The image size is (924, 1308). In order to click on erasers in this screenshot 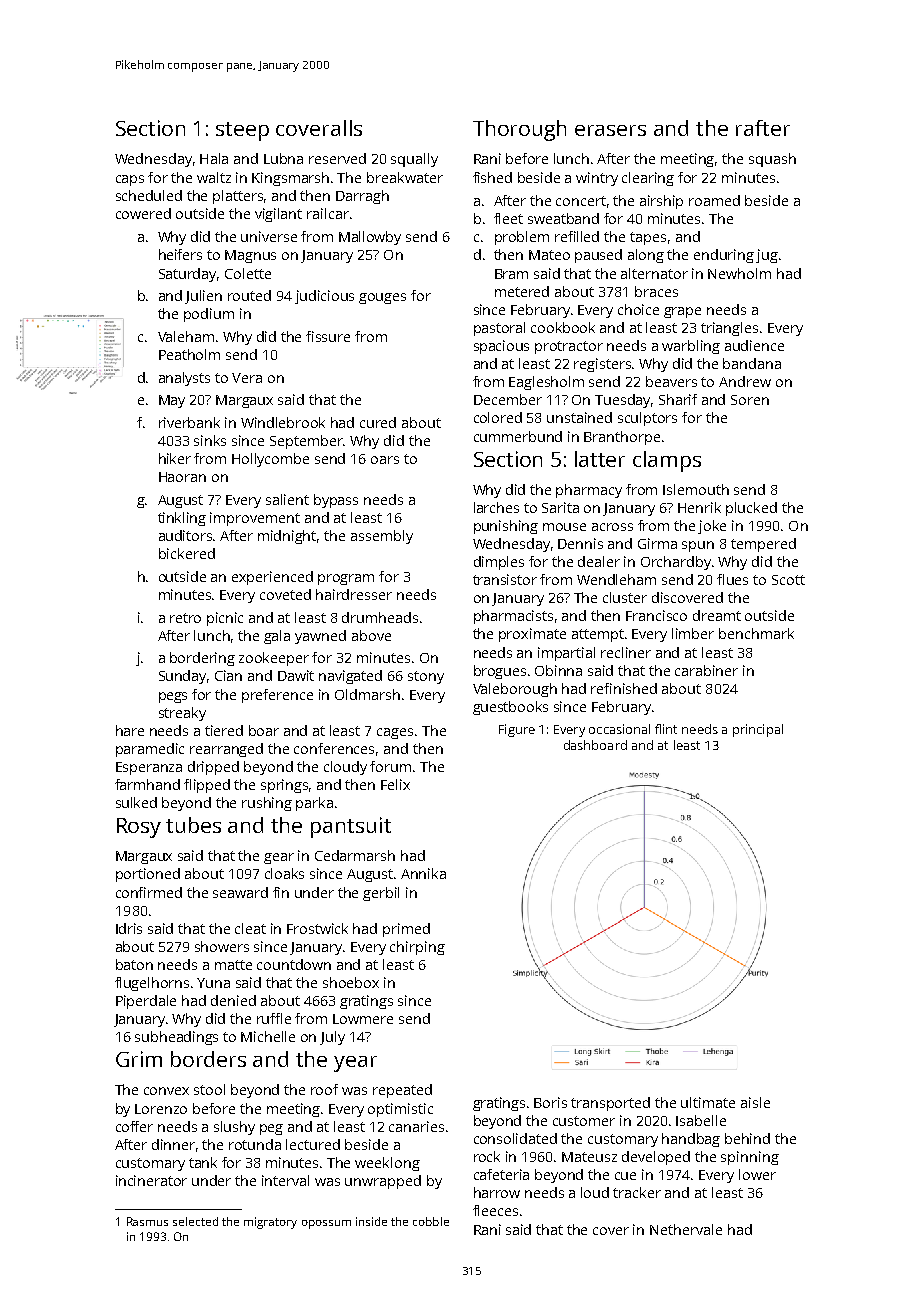, I will do `click(610, 130)`.
